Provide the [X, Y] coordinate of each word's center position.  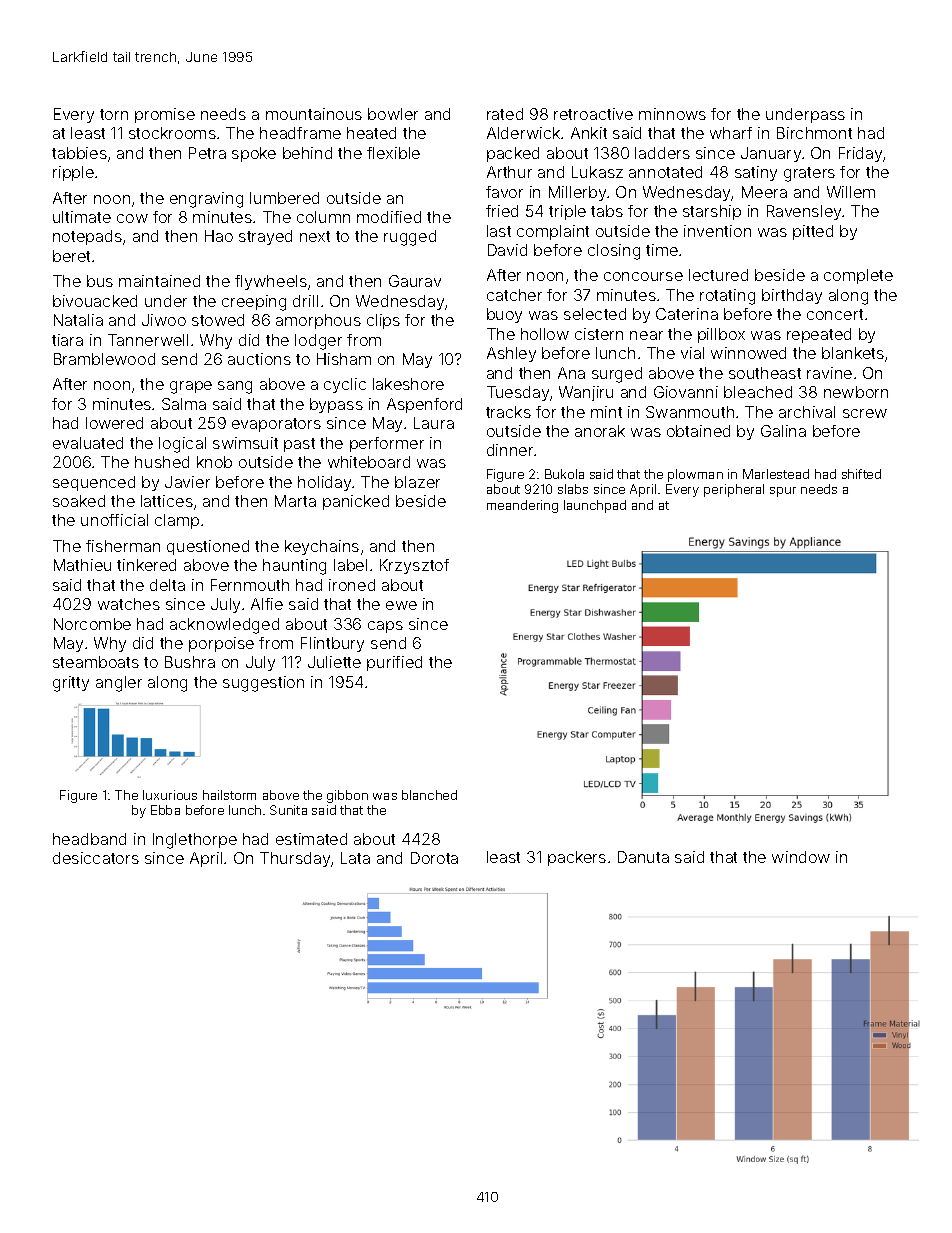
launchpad [595, 506]
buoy [504, 315]
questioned [208, 547]
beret [71, 256]
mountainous [314, 114]
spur [783, 492]
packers [577, 858]
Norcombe [92, 624]
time [662, 250]
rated [505, 114]
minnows [672, 114]
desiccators [96, 858]
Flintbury [332, 644]
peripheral [734, 490]
